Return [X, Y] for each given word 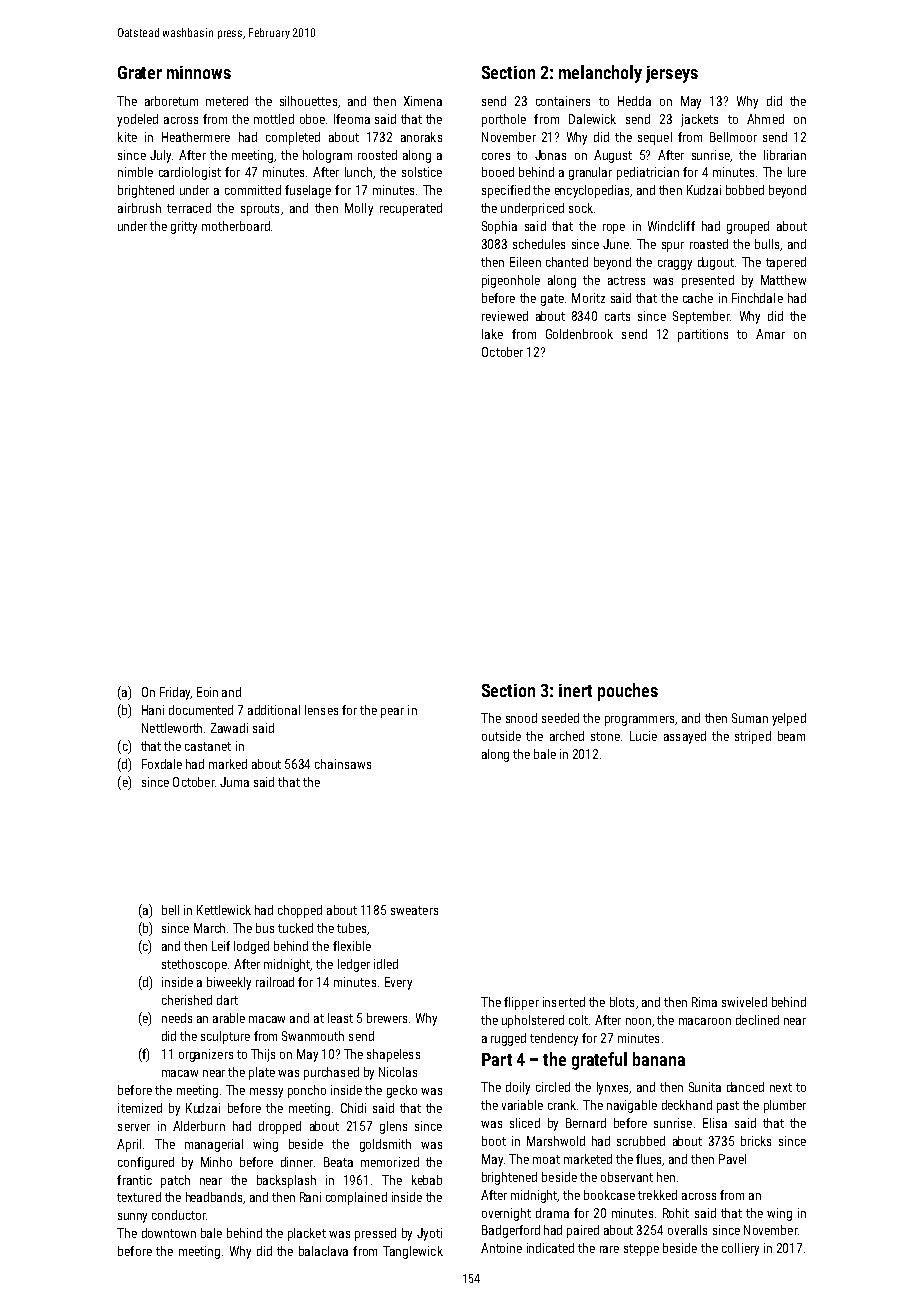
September [701, 317]
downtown [169, 1233]
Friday [175, 693]
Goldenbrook [579, 334]
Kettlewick [224, 910]
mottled [274, 119]
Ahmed [765, 119]
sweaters [414, 910]
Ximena [423, 101]
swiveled [744, 1002]
